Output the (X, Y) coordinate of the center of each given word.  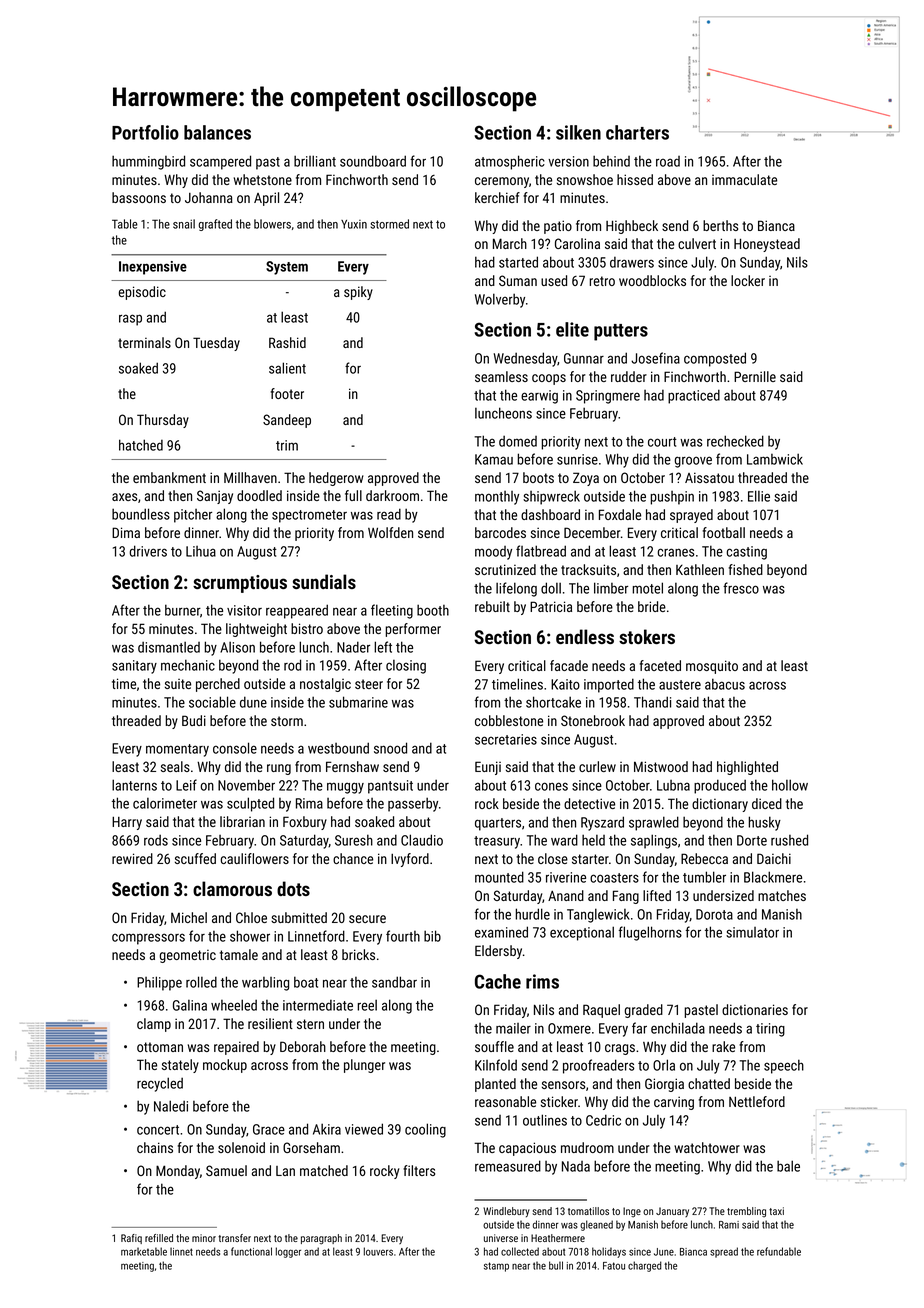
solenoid (241, 1147)
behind (611, 161)
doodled (259, 495)
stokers (647, 636)
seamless (501, 376)
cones (551, 786)
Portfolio (145, 132)
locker (748, 280)
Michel (189, 917)
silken (578, 132)
